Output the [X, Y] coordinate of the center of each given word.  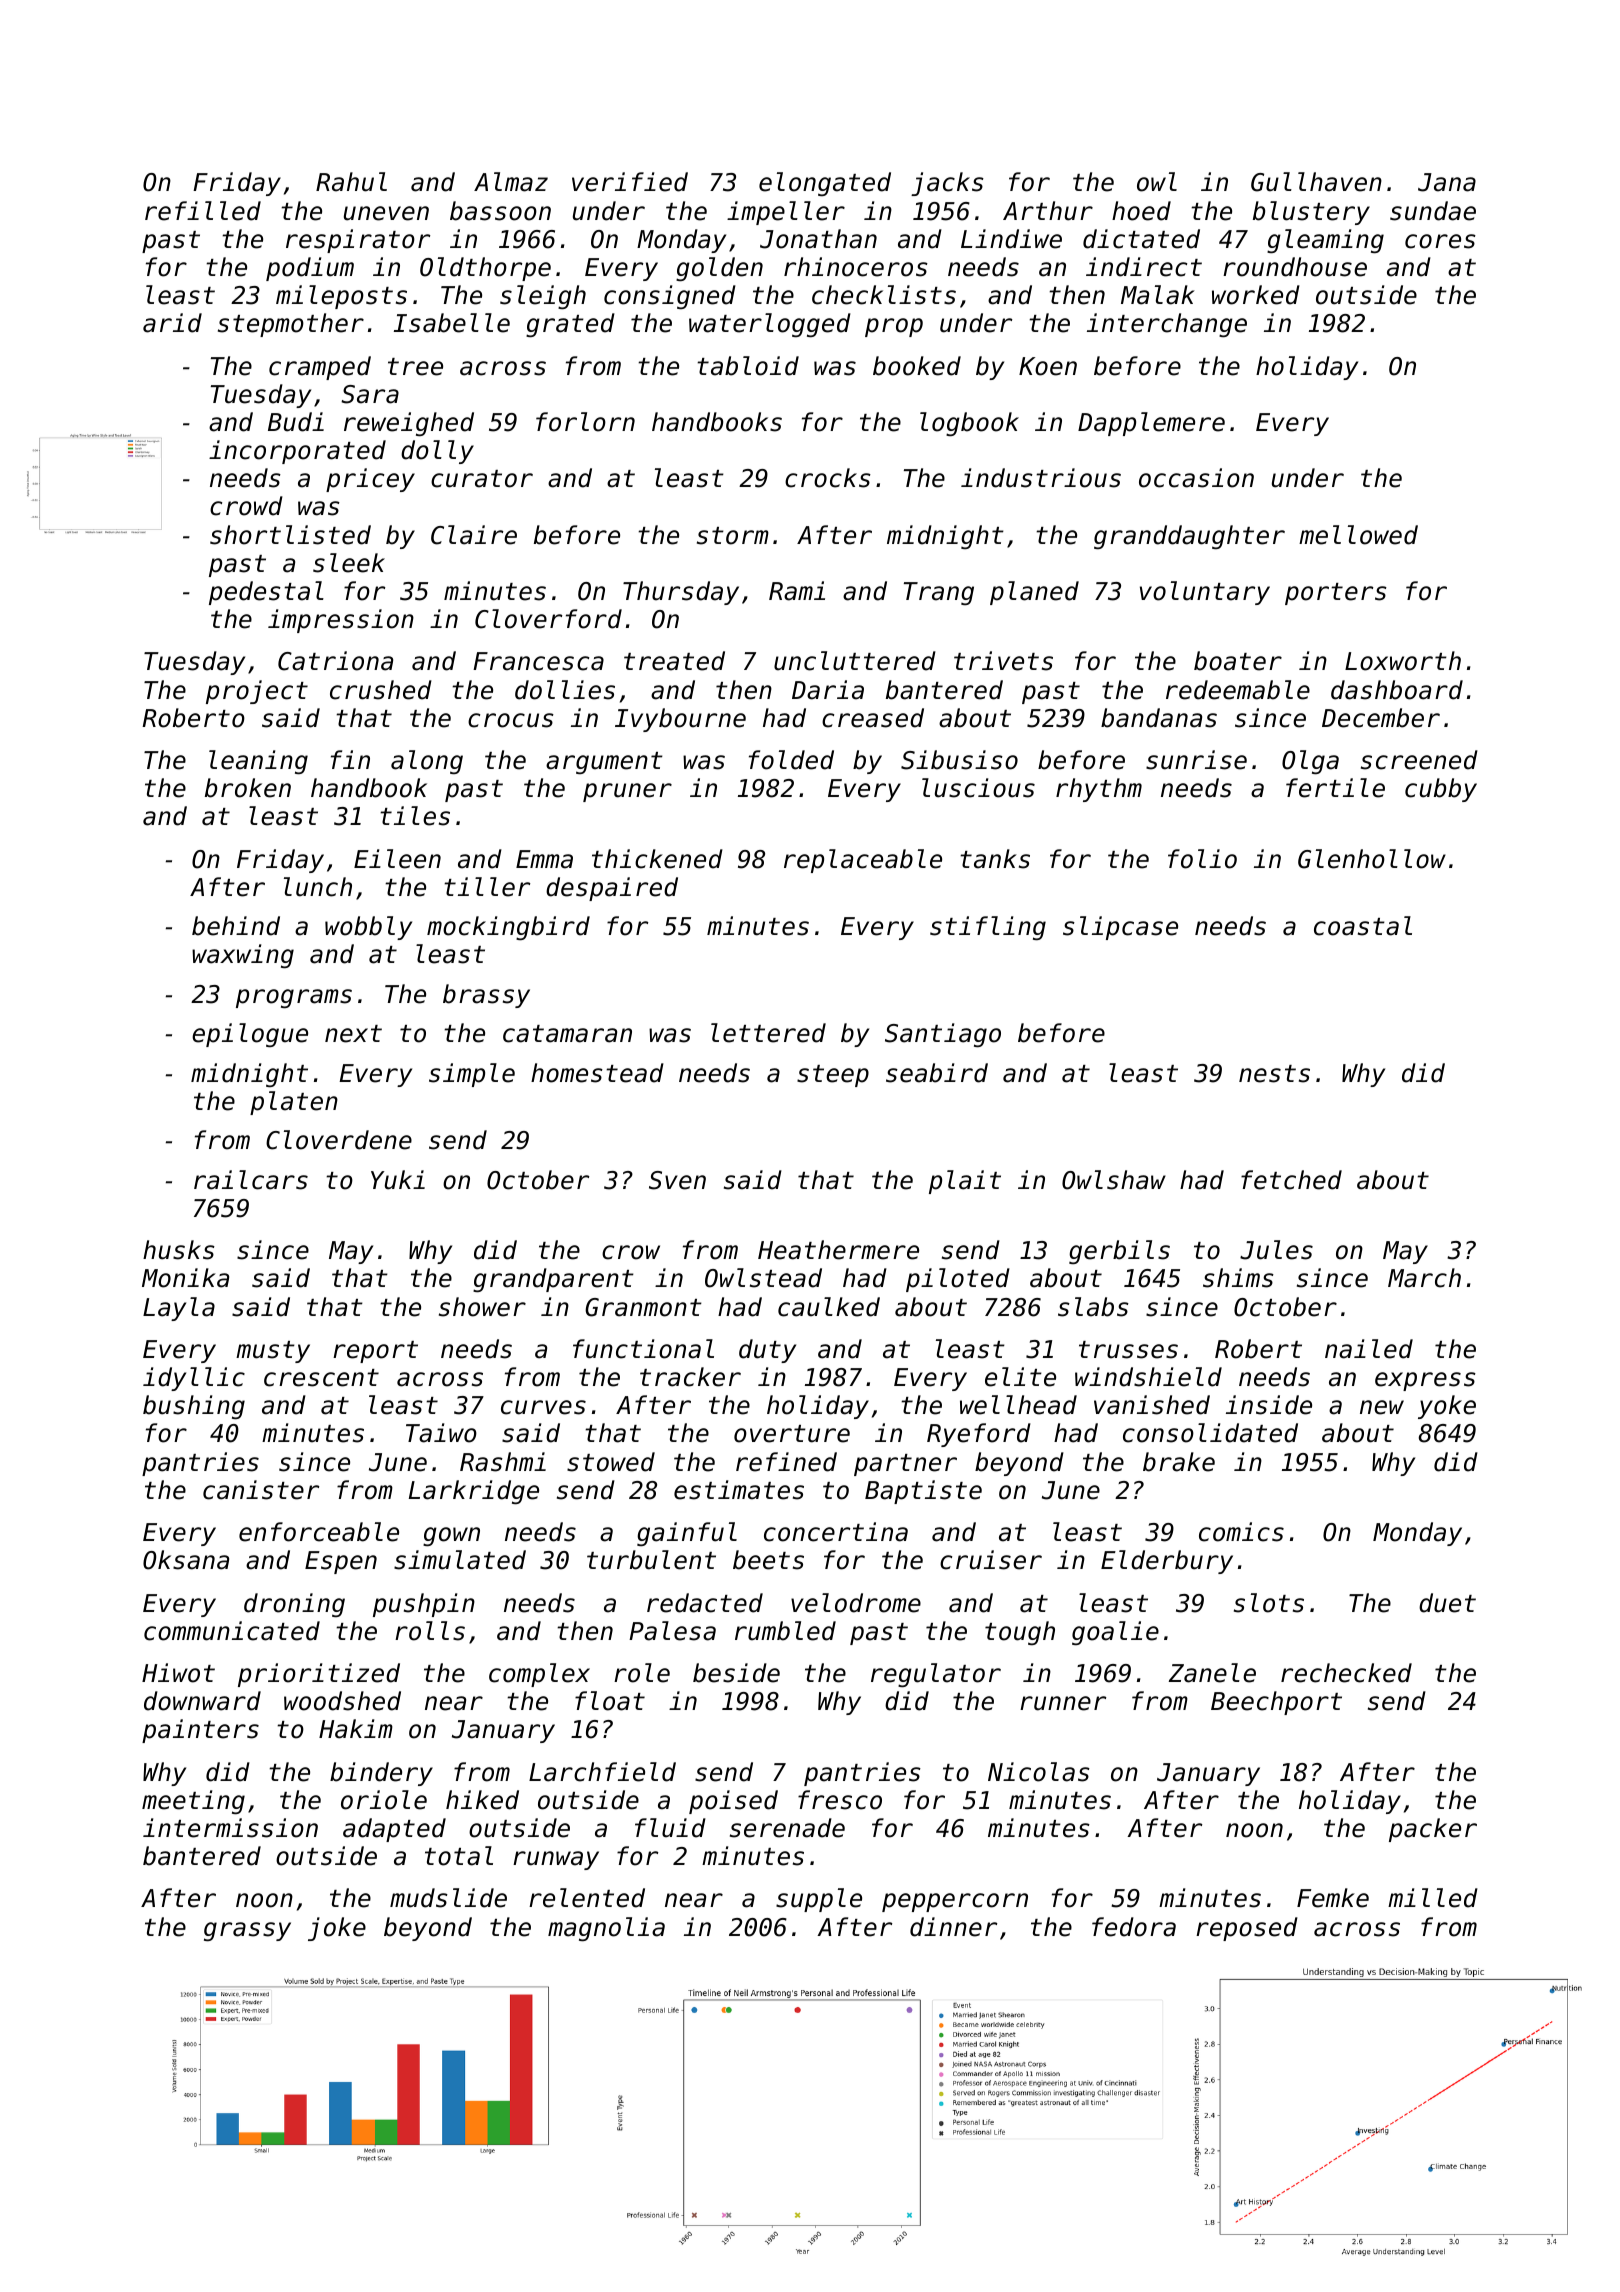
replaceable [863, 861]
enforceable [319, 1532]
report [375, 1352]
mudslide [448, 1898]
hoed [1141, 211]
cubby [1441, 790]
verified [630, 182]
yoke [1447, 1407]
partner [905, 1465]
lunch [318, 887]
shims [1238, 1278]
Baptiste [923, 1492]
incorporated [297, 452]
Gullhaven [1316, 182]
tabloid [748, 366]
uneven [386, 213]
